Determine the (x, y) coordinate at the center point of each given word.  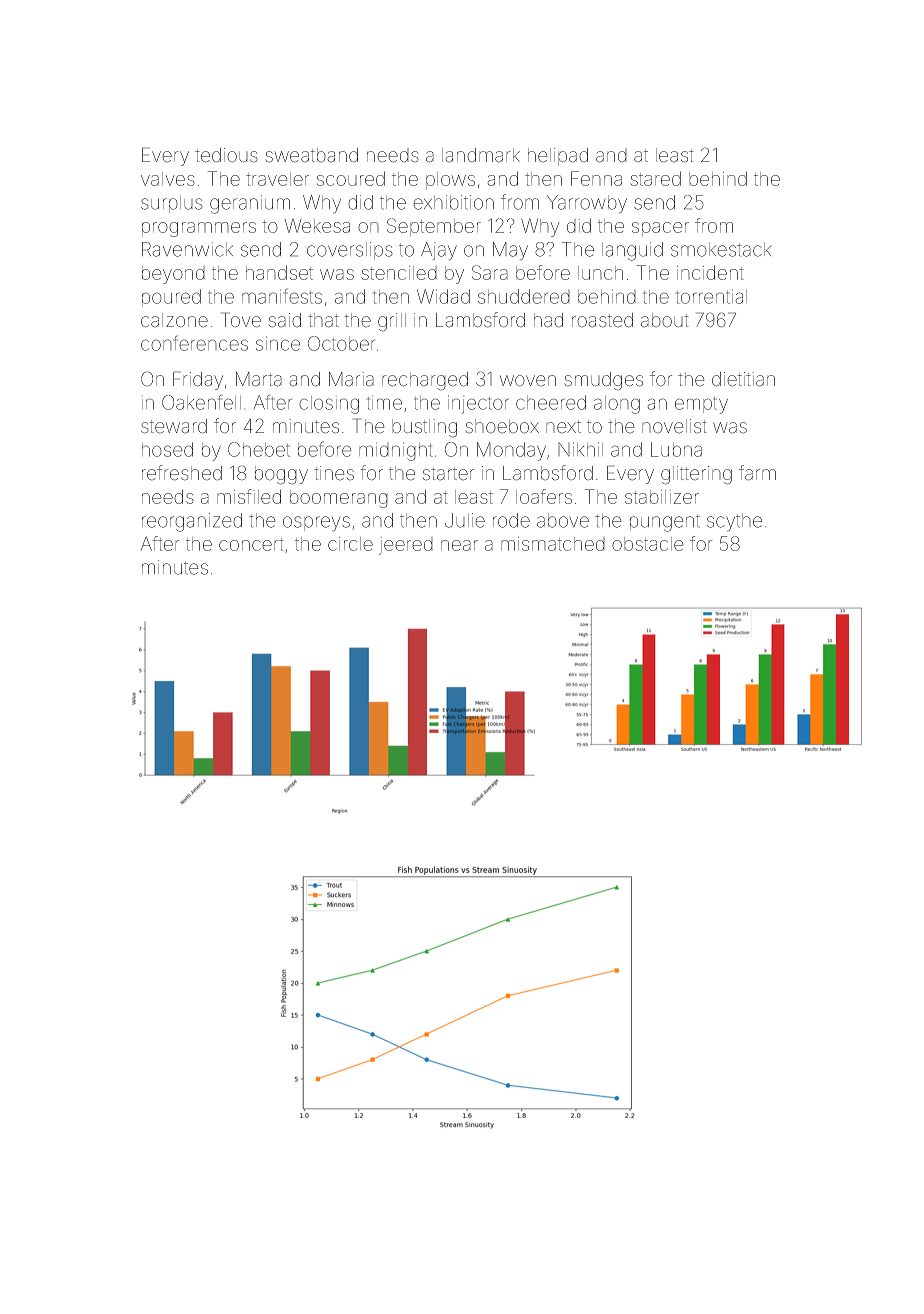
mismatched (553, 544)
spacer (660, 229)
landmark (481, 155)
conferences (194, 343)
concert (251, 544)
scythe (734, 522)
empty (701, 405)
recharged (425, 381)
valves (168, 179)
